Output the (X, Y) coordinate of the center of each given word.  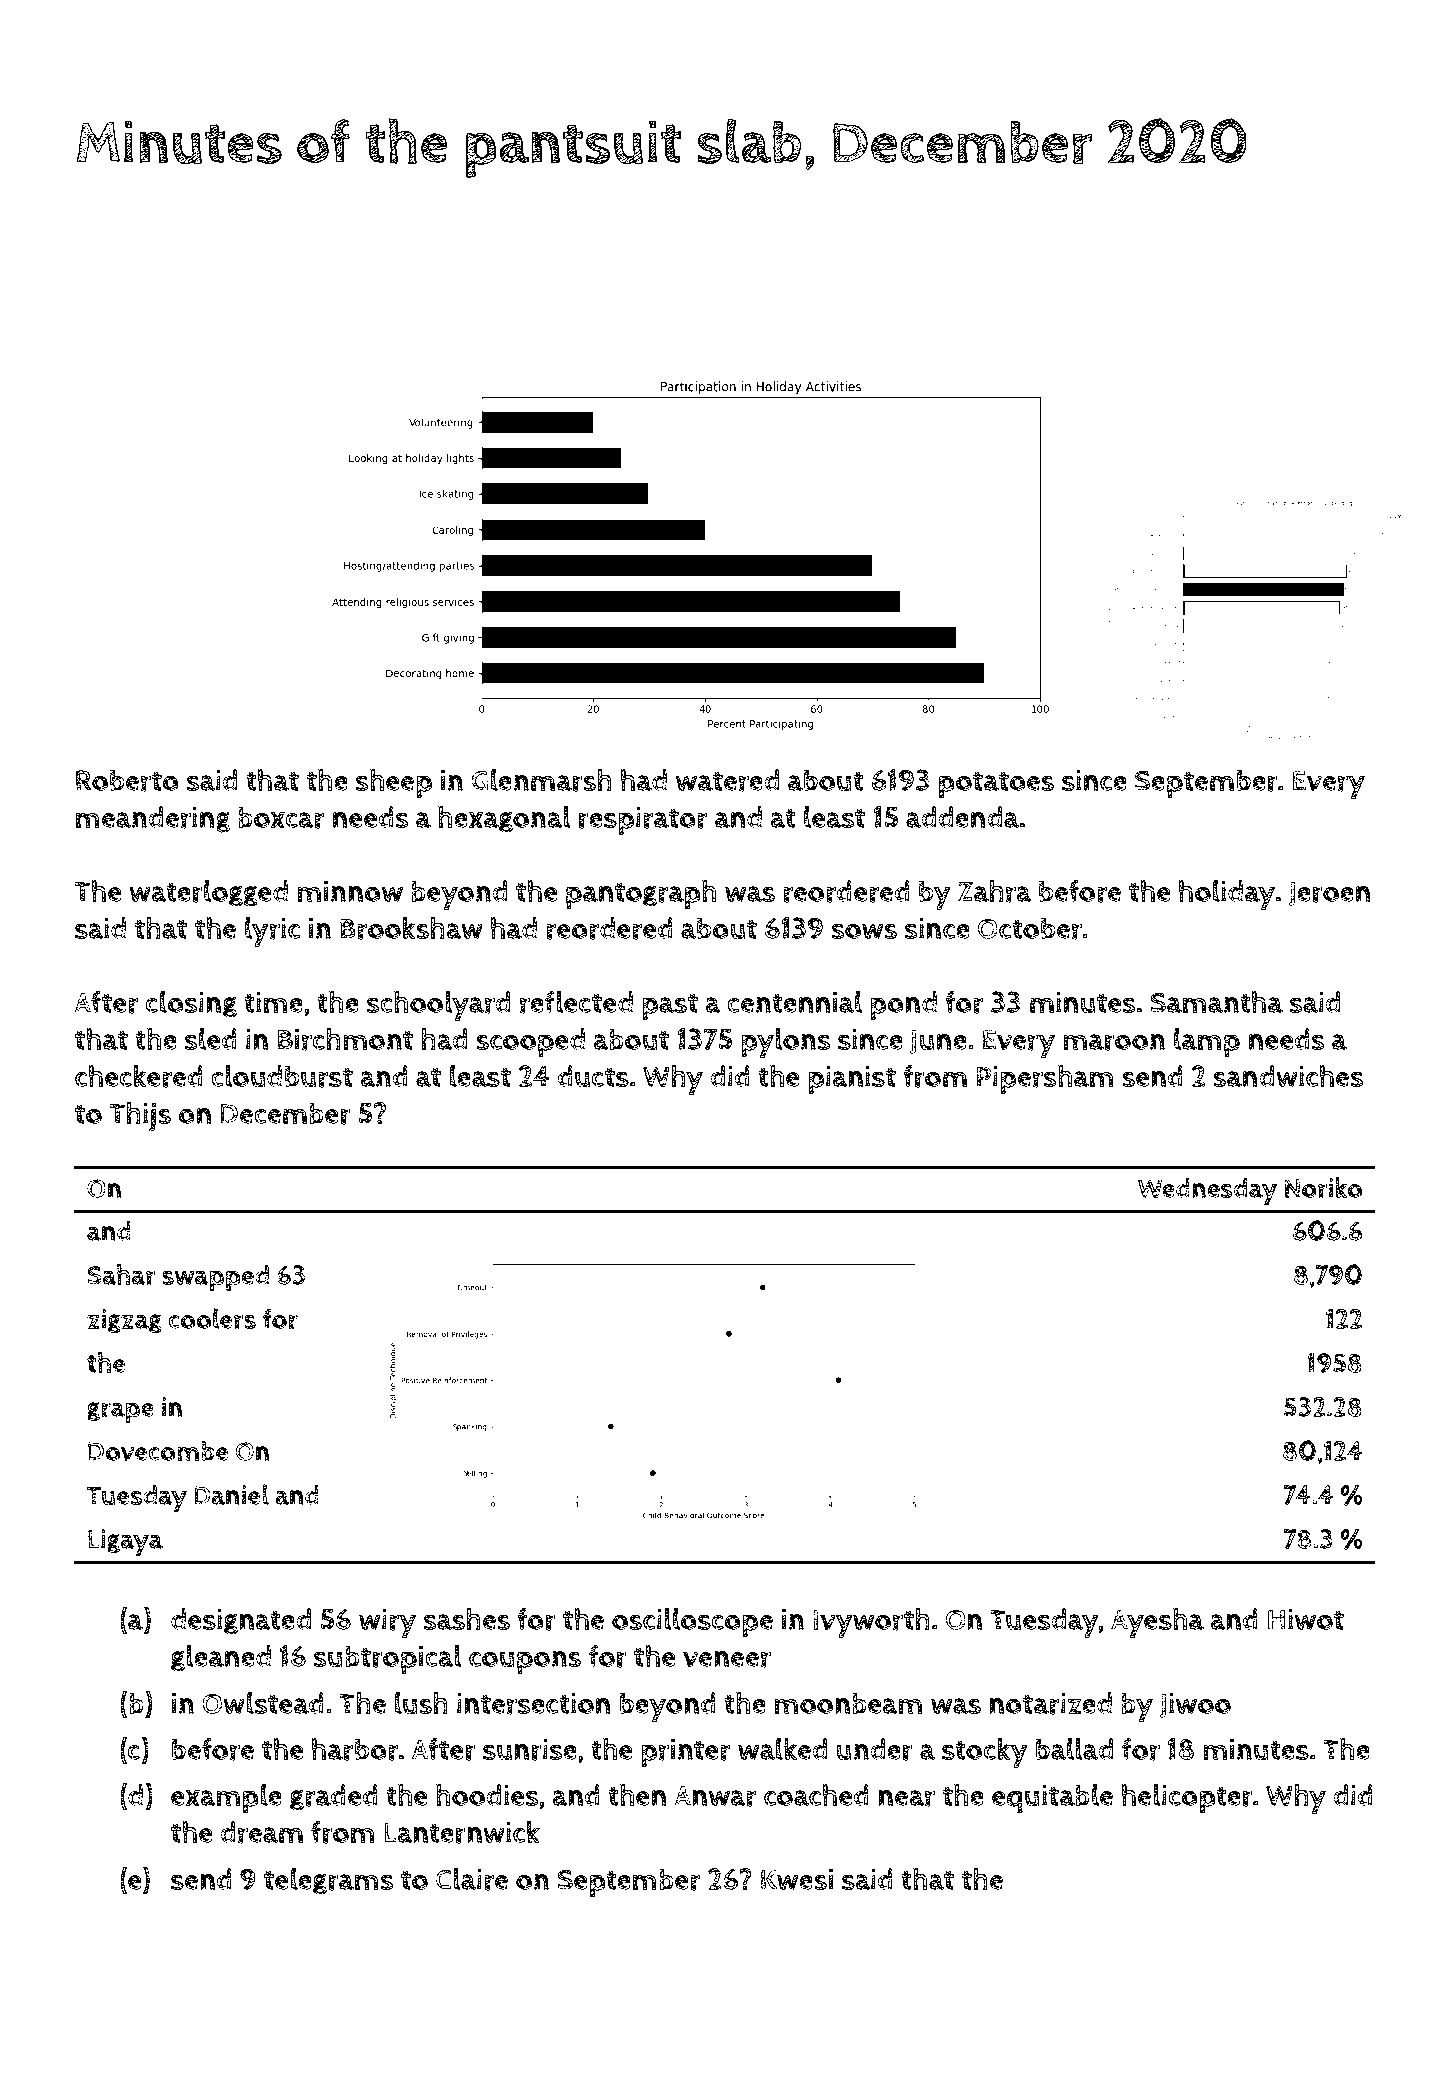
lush (421, 1703)
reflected (576, 1002)
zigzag (124, 1321)
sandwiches (1288, 1075)
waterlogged (208, 893)
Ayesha (1157, 1622)
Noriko (1323, 1188)
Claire (471, 1879)
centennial (794, 1001)
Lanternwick (462, 1832)
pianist (852, 1079)
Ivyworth (871, 1622)
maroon (1114, 1042)
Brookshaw (411, 928)
